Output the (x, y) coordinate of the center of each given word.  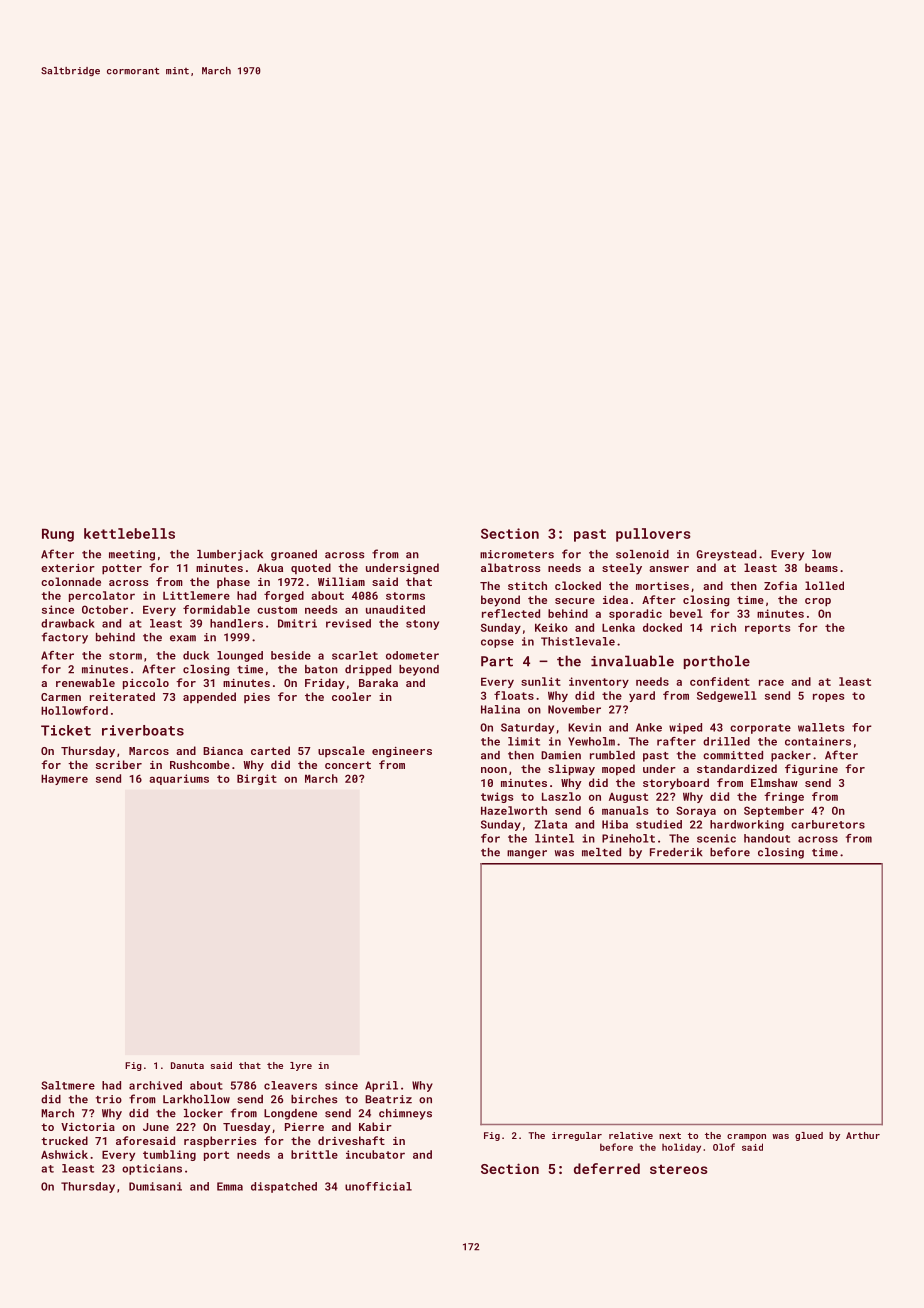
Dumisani (155, 1186)
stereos (679, 1169)
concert (348, 765)
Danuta (187, 1065)
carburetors (828, 824)
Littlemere (196, 595)
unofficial (378, 1186)
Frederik (676, 852)
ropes (828, 697)
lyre (301, 1066)
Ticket (66, 730)
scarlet (355, 655)
